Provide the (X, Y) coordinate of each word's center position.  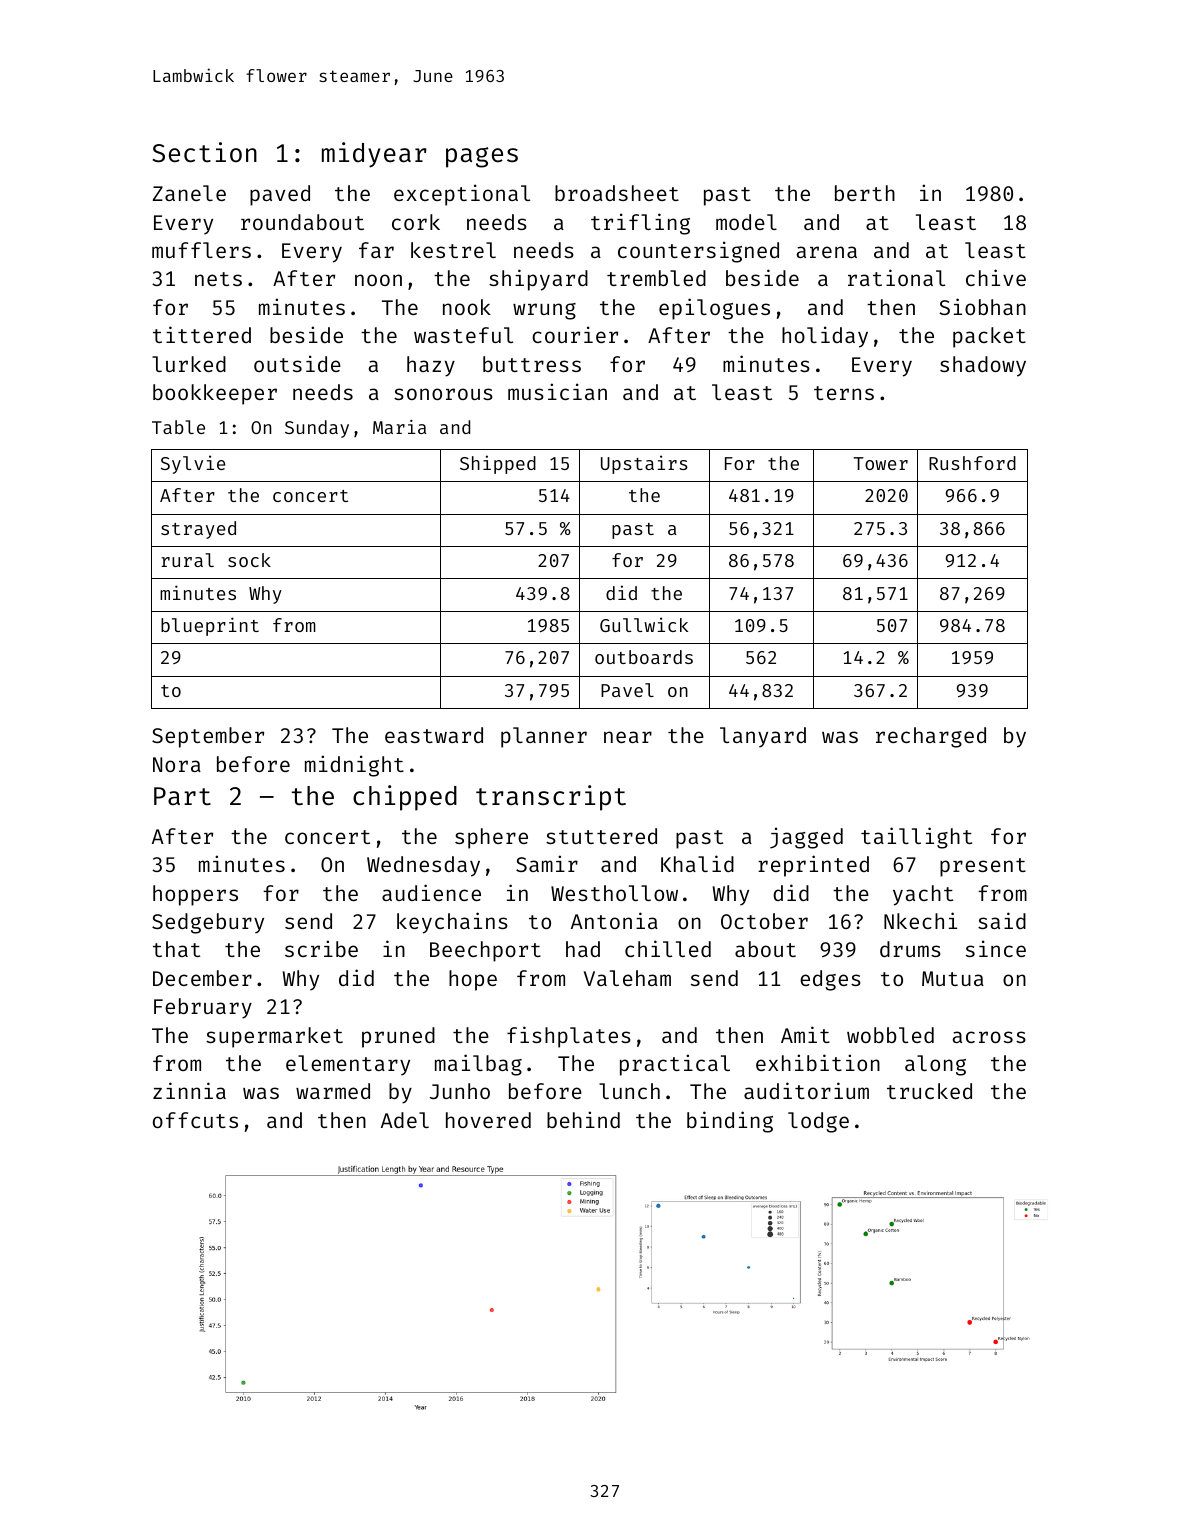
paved (280, 195)
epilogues (714, 309)
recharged (931, 737)
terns (844, 393)
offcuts (195, 1120)
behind (583, 1119)
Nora (177, 764)
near (628, 737)
